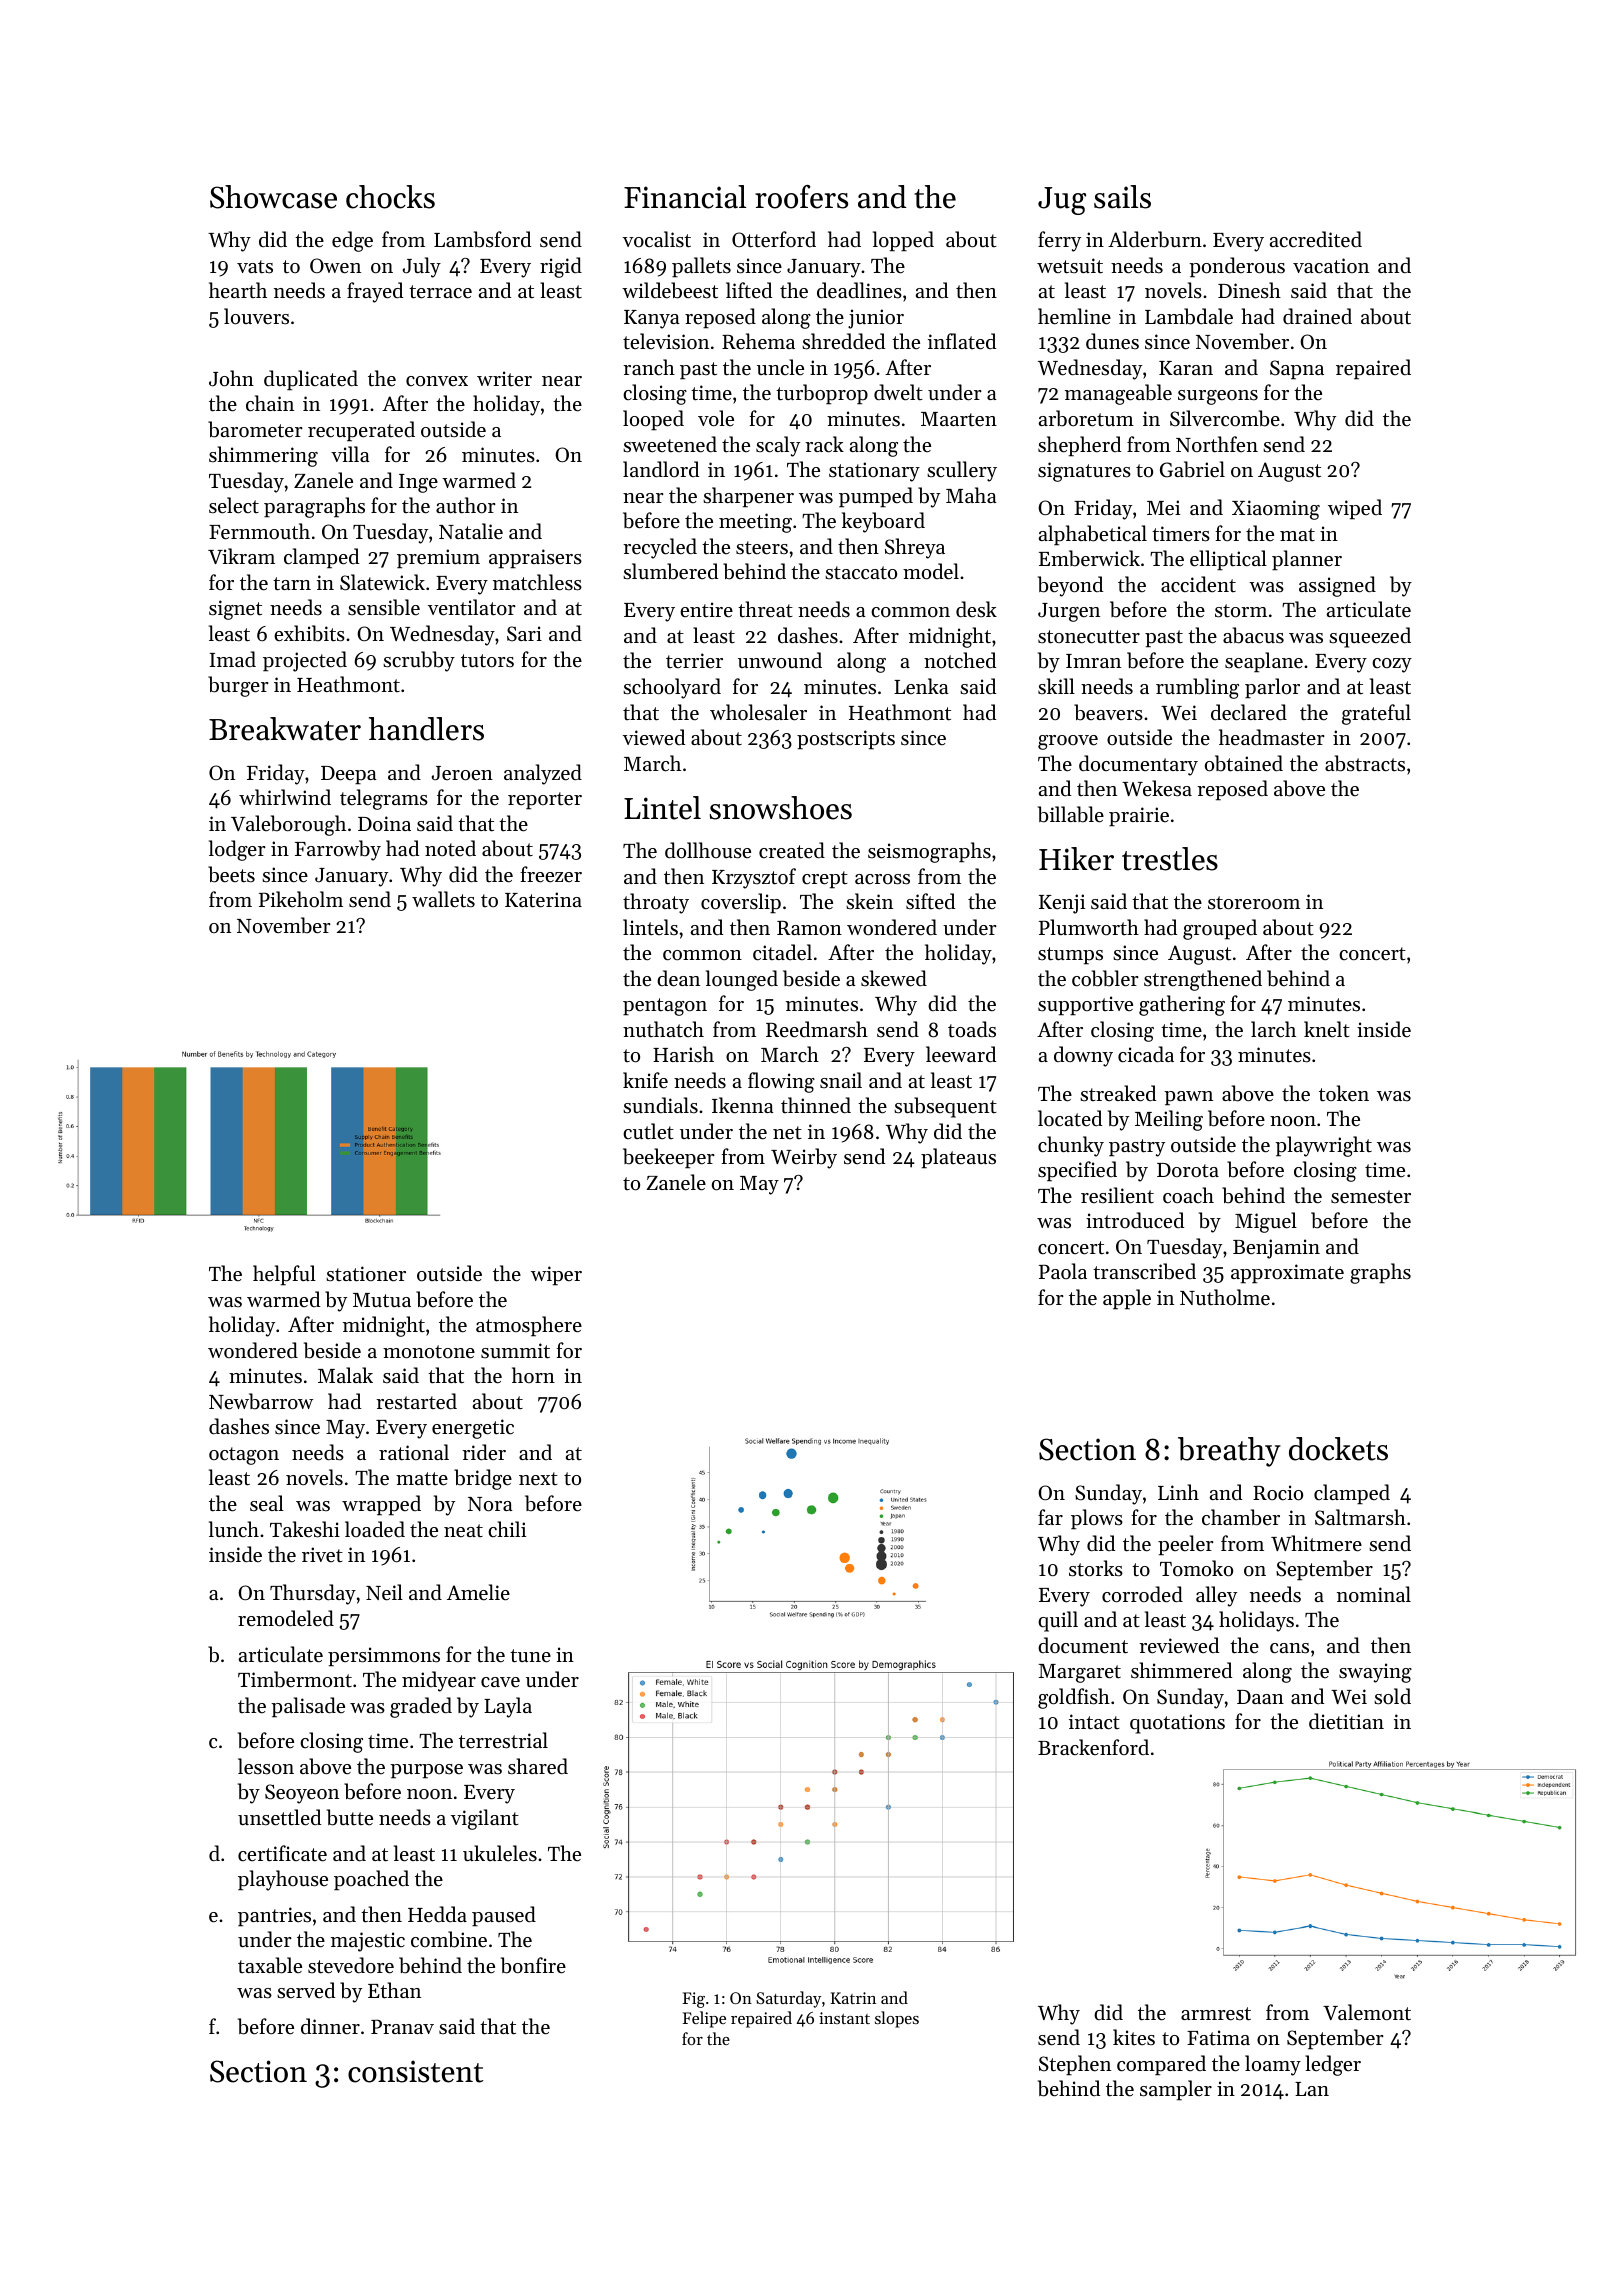 This screenshot has width=1620, height=2292. I want to click on helpful, so click(284, 1275).
